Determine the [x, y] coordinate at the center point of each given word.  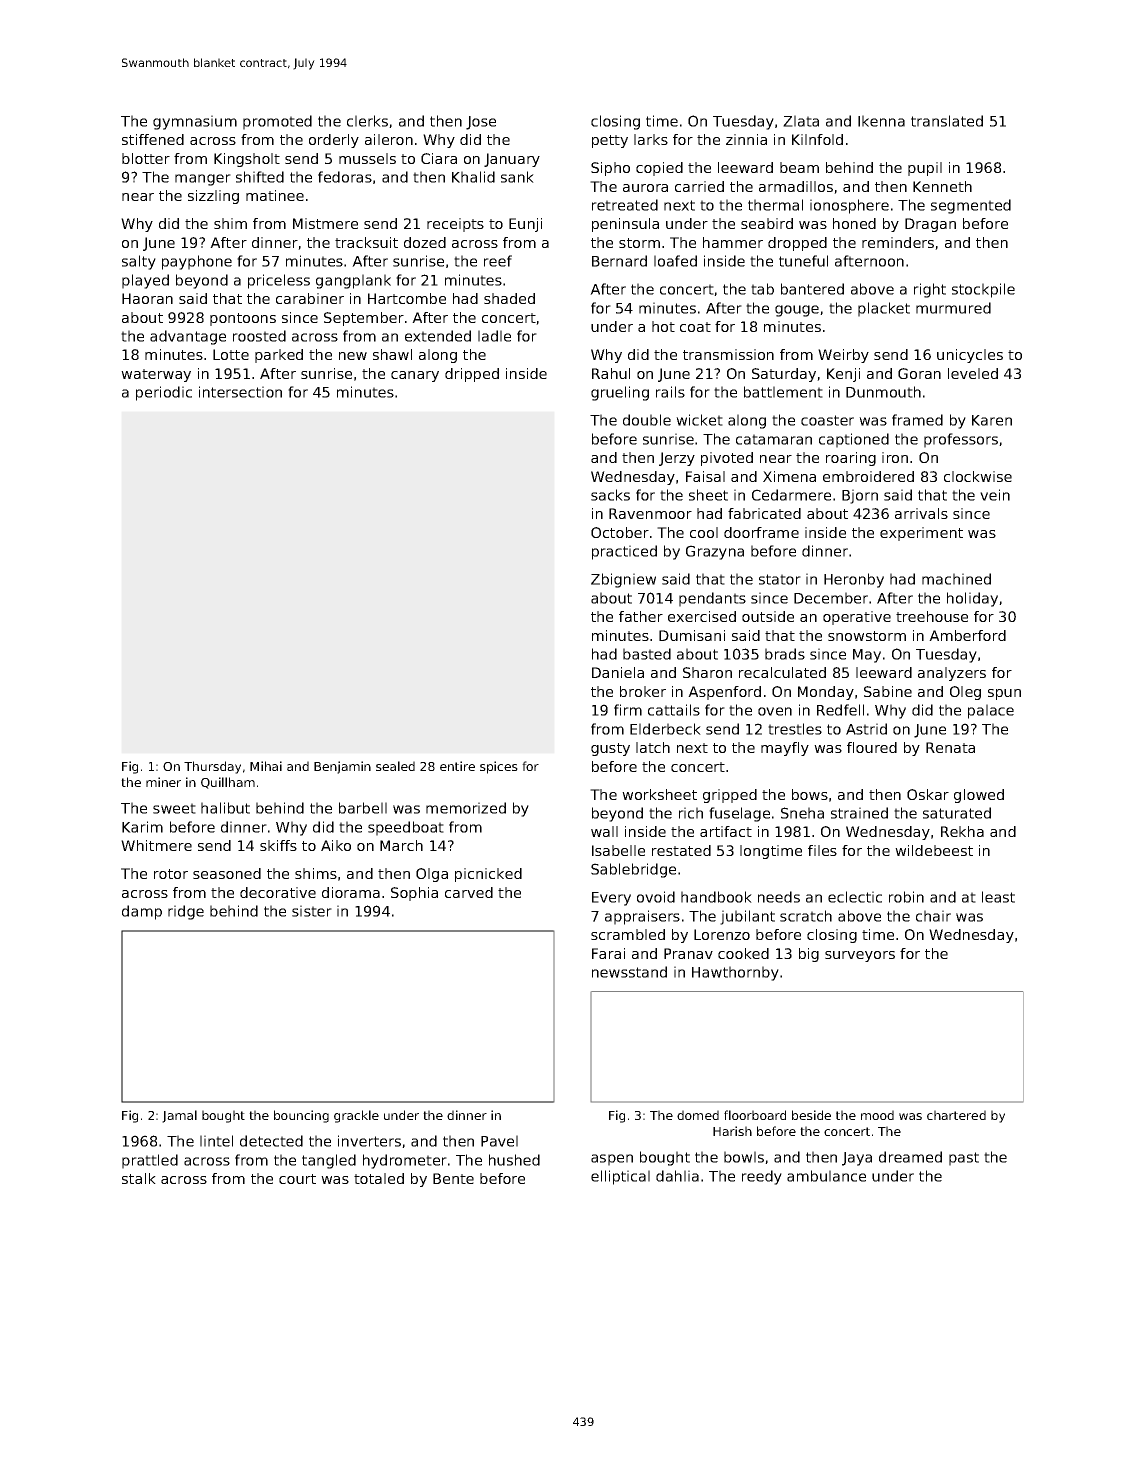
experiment [921, 534]
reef [498, 261]
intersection [240, 392]
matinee [275, 195]
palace [991, 711]
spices [499, 767]
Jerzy [677, 459]
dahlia [677, 1176]
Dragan [930, 225]
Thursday [212, 767]
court [297, 1179]
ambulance [826, 1176]
